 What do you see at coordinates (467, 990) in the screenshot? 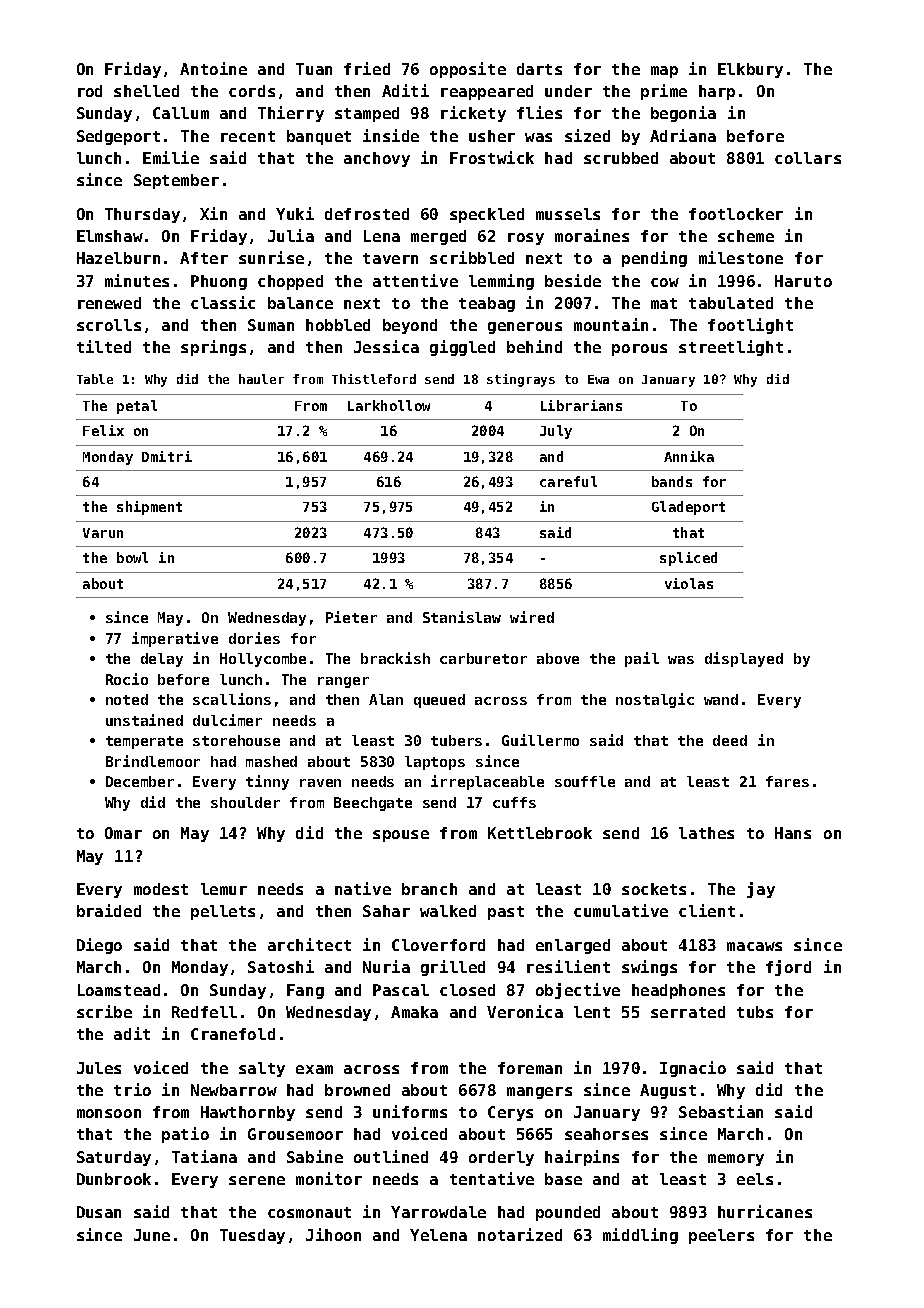
I see `closed` at bounding box center [467, 990].
